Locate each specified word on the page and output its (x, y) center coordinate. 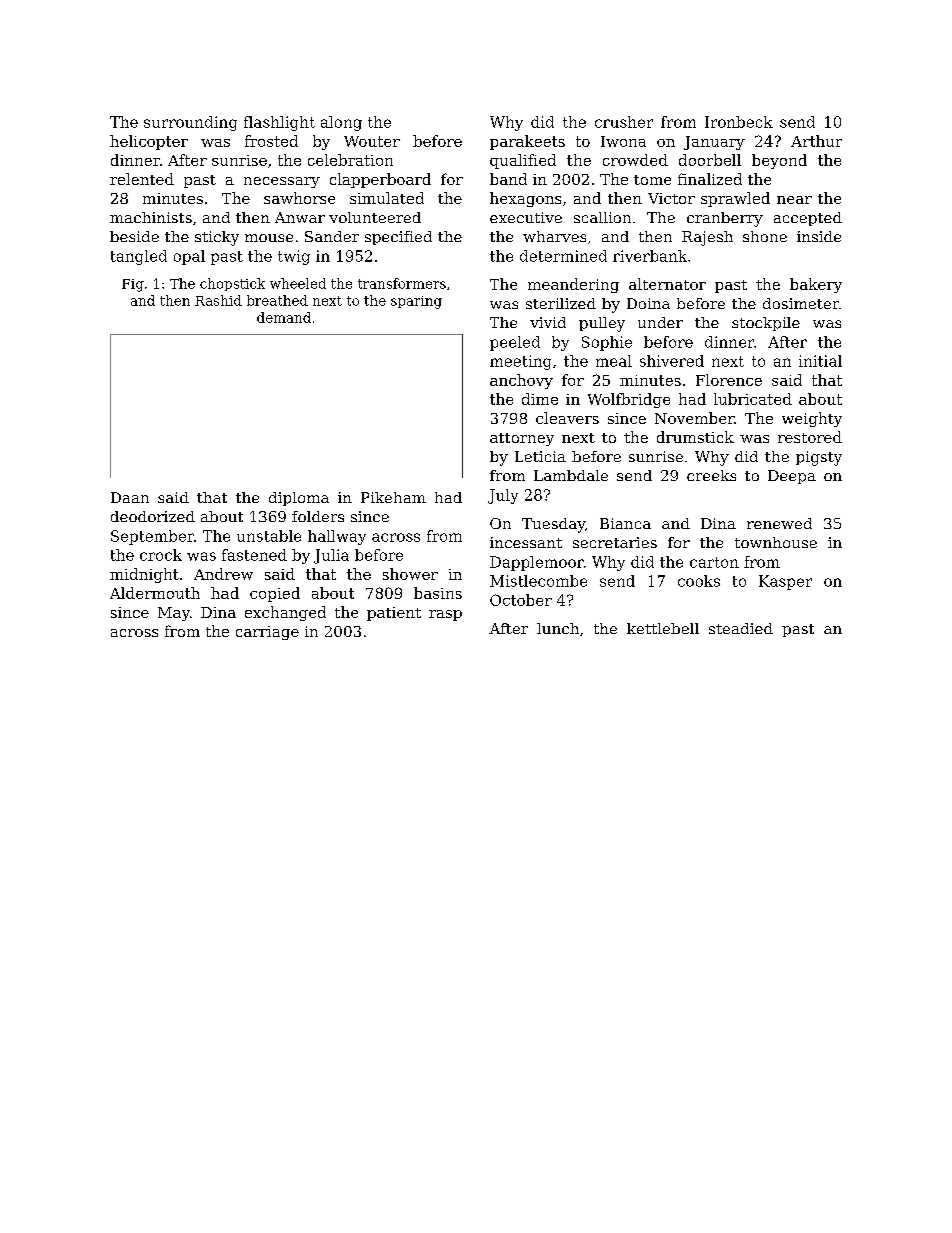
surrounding (190, 123)
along (341, 123)
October (521, 600)
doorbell (710, 160)
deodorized (153, 516)
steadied (741, 628)
